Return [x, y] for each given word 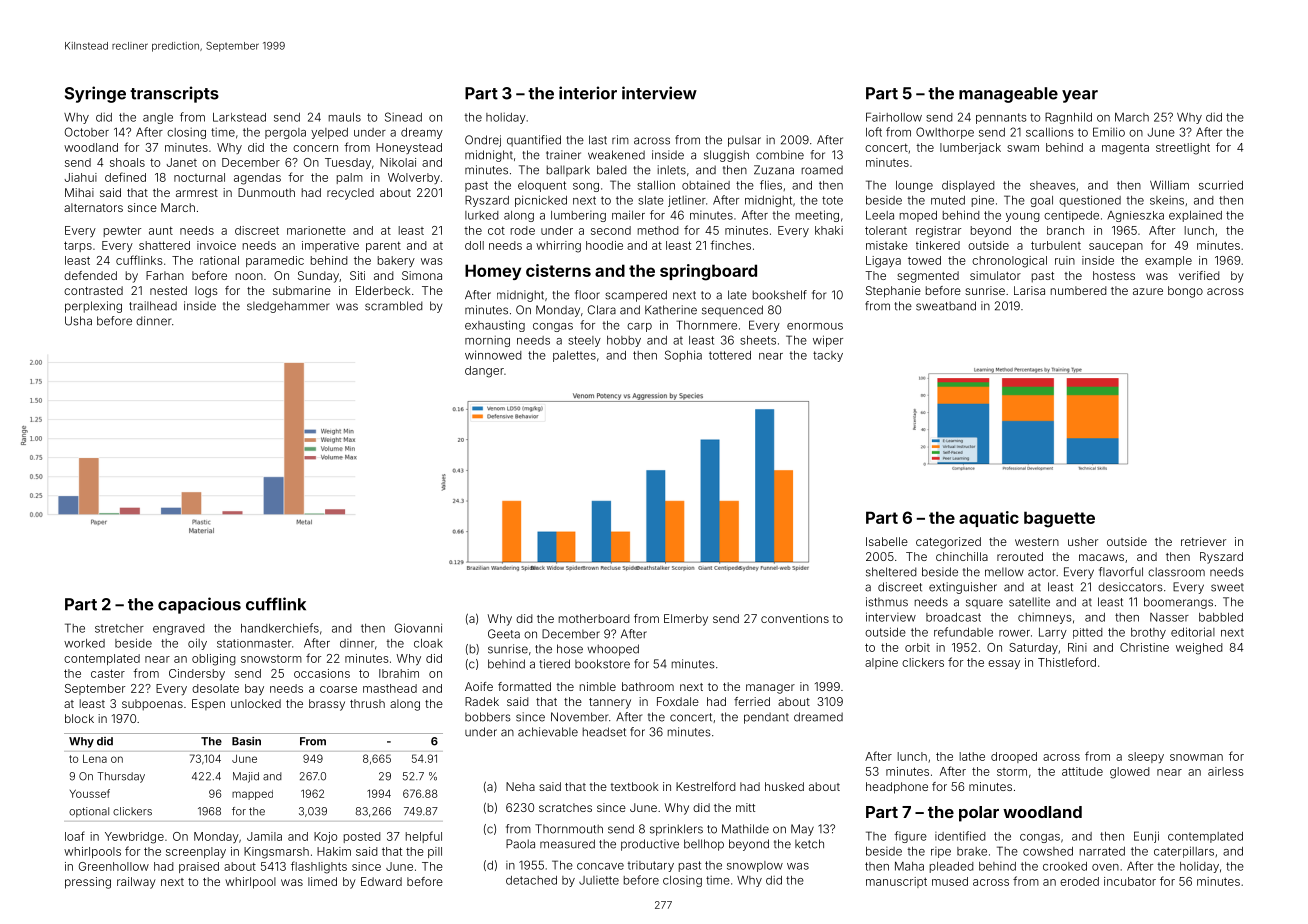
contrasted [93, 290]
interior [588, 93]
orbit [917, 647]
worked [84, 643]
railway [136, 883]
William [1169, 185]
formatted [524, 686]
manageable [1008, 95]
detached [531, 880]
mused [950, 881]
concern [315, 148]
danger [484, 372]
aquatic [989, 519]
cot [496, 230]
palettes [574, 356]
